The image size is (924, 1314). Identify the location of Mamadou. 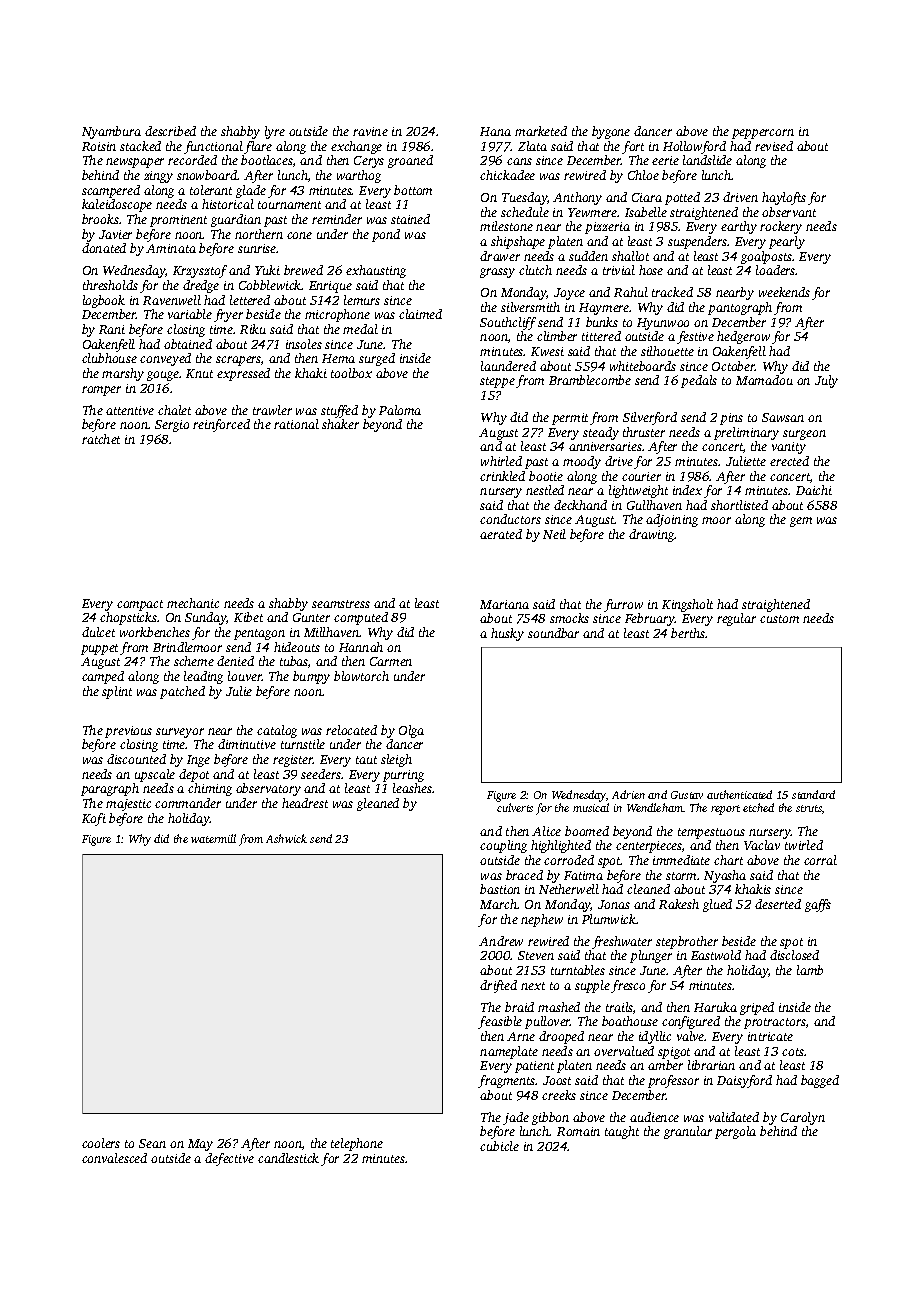
(764, 380).
